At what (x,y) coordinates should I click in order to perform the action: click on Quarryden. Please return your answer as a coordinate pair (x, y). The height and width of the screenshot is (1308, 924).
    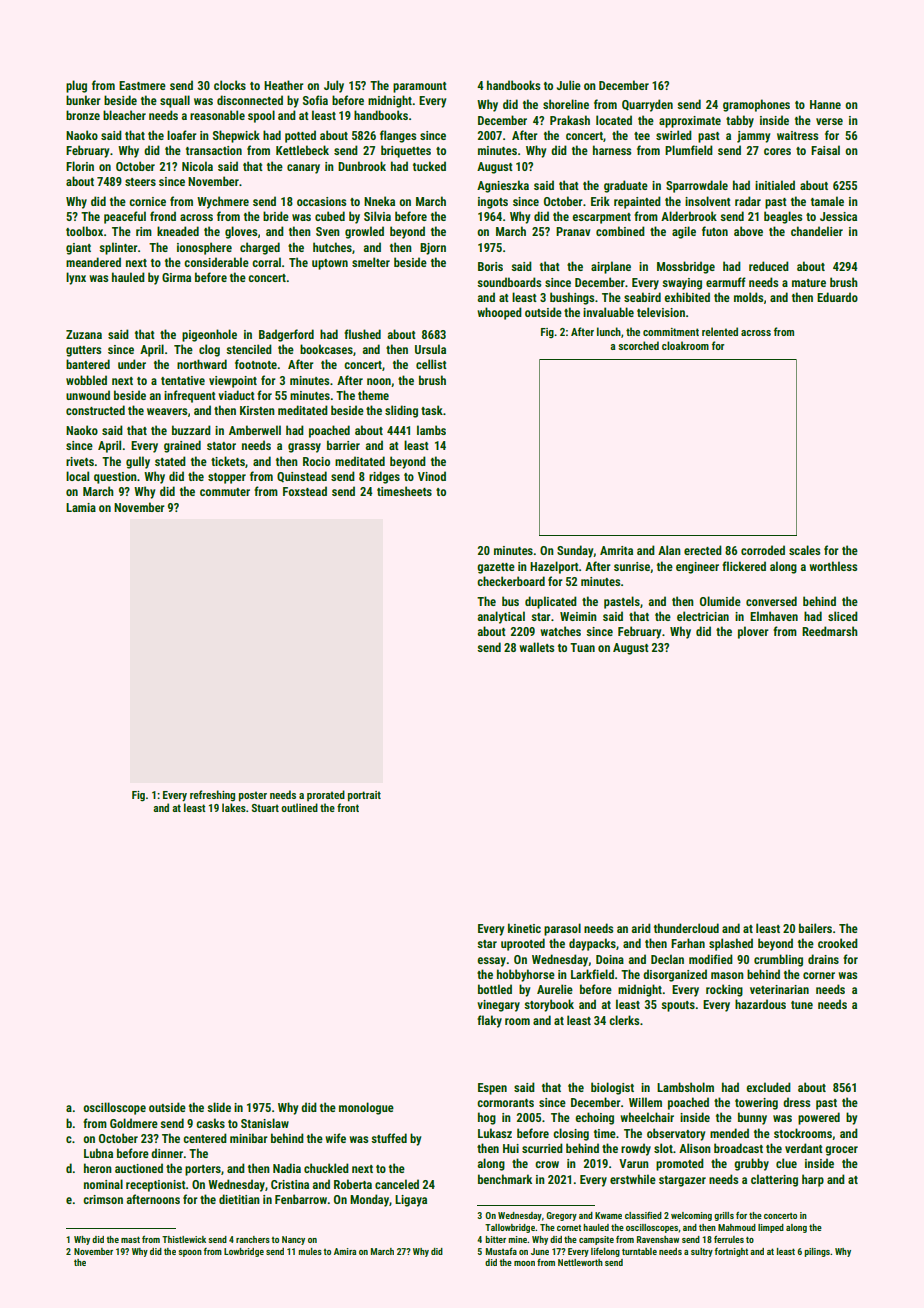
    Looking at the image, I should click on (647, 105).
